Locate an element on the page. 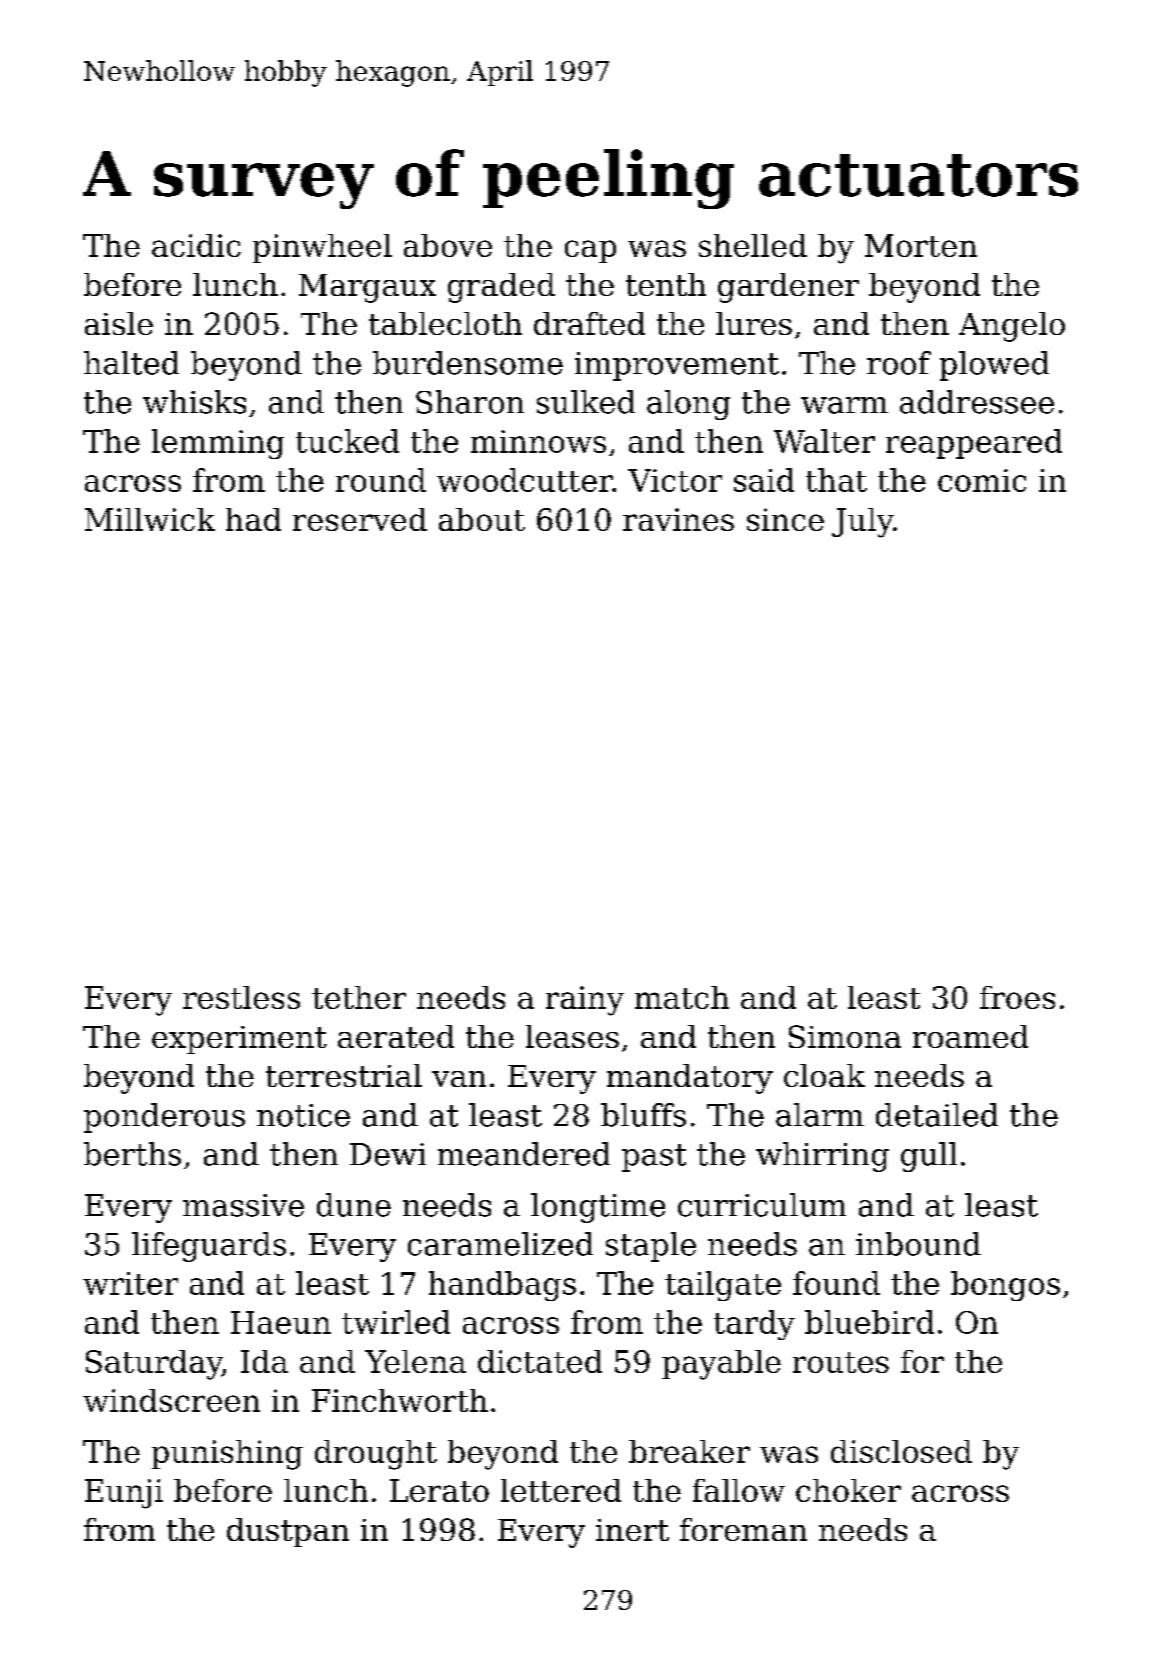 This document has width=1165, height=1654. dustpan is located at coordinates (288, 1532).
